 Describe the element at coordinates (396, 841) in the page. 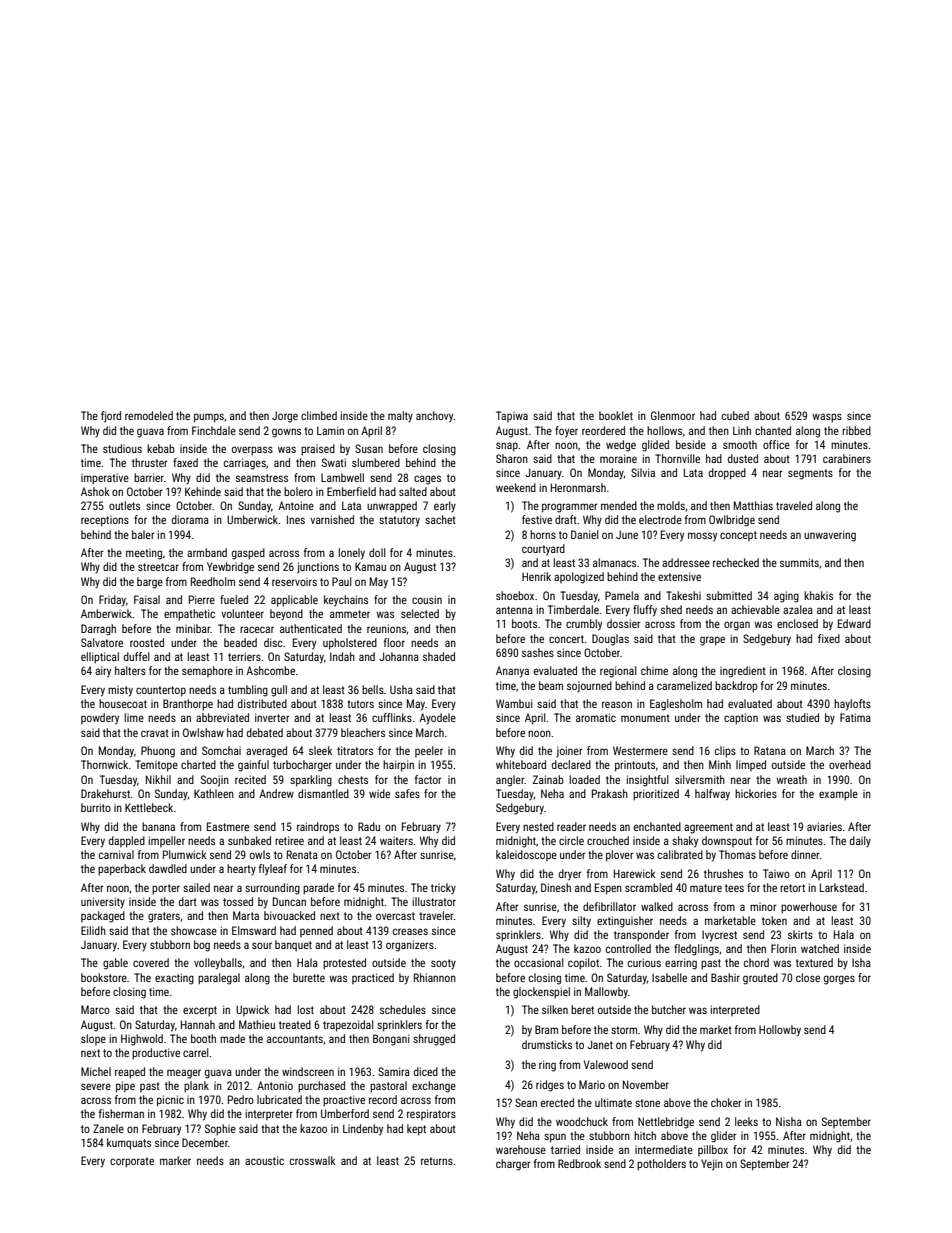

I see `waiters` at that location.
